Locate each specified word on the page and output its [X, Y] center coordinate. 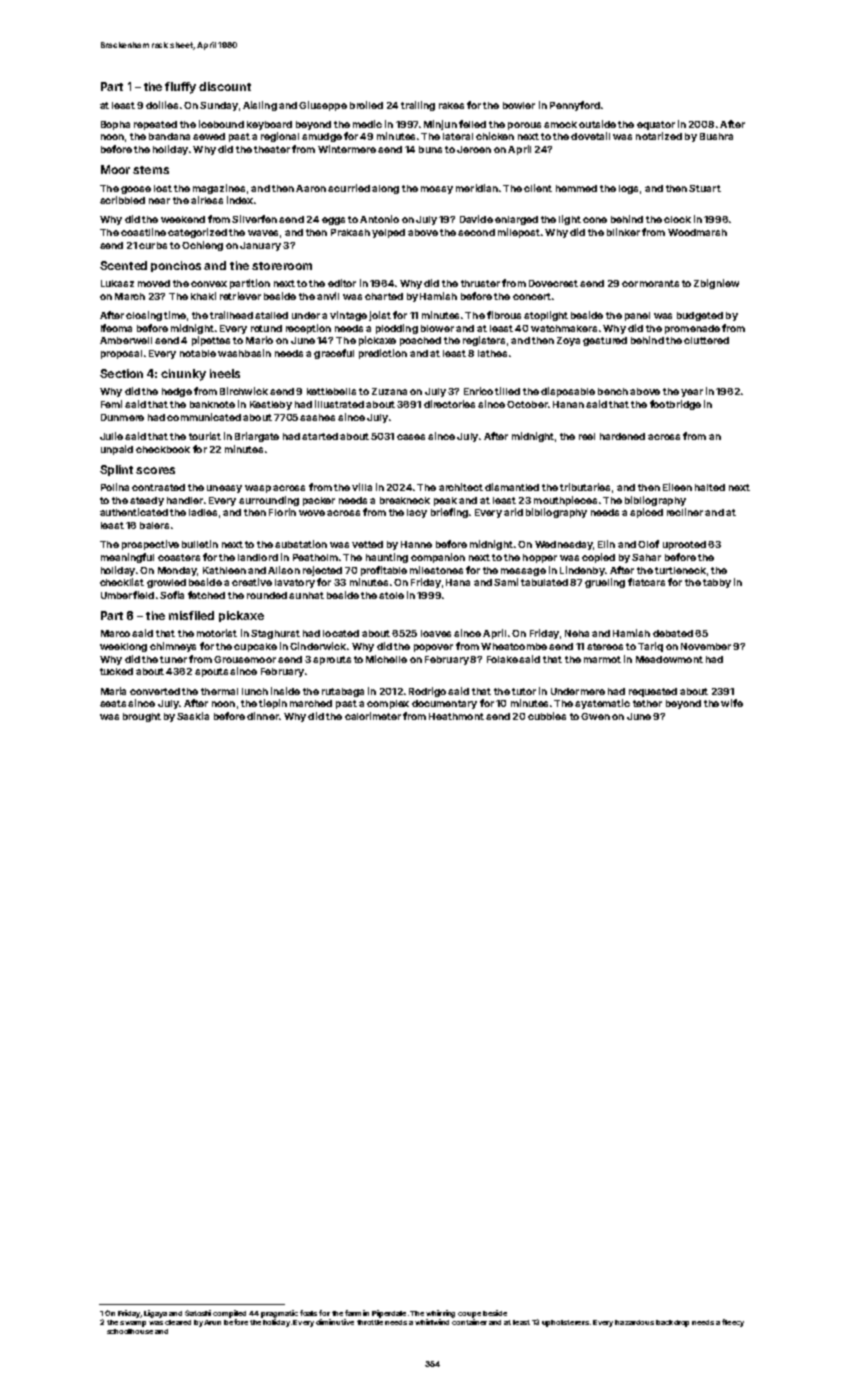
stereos [605, 646]
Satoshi [198, 1313]
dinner [263, 716]
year [692, 393]
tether [647, 703]
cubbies [547, 716]
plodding [397, 329]
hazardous [634, 1322]
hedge [177, 392]
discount [225, 86]
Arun [212, 1322]
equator [656, 125]
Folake [502, 659]
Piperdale [389, 1314]
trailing [418, 106]
